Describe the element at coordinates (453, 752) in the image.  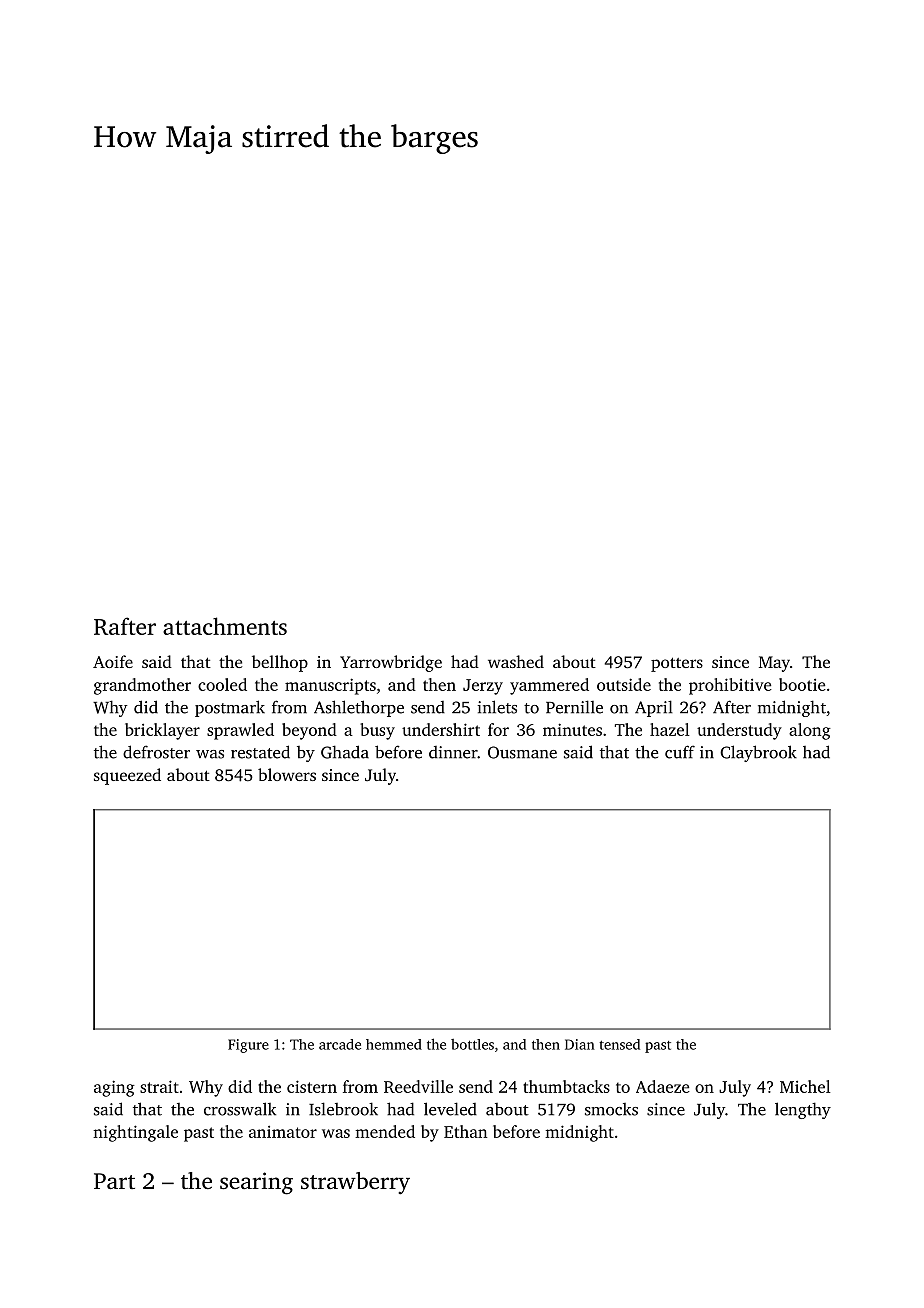
I see `dinner` at that location.
